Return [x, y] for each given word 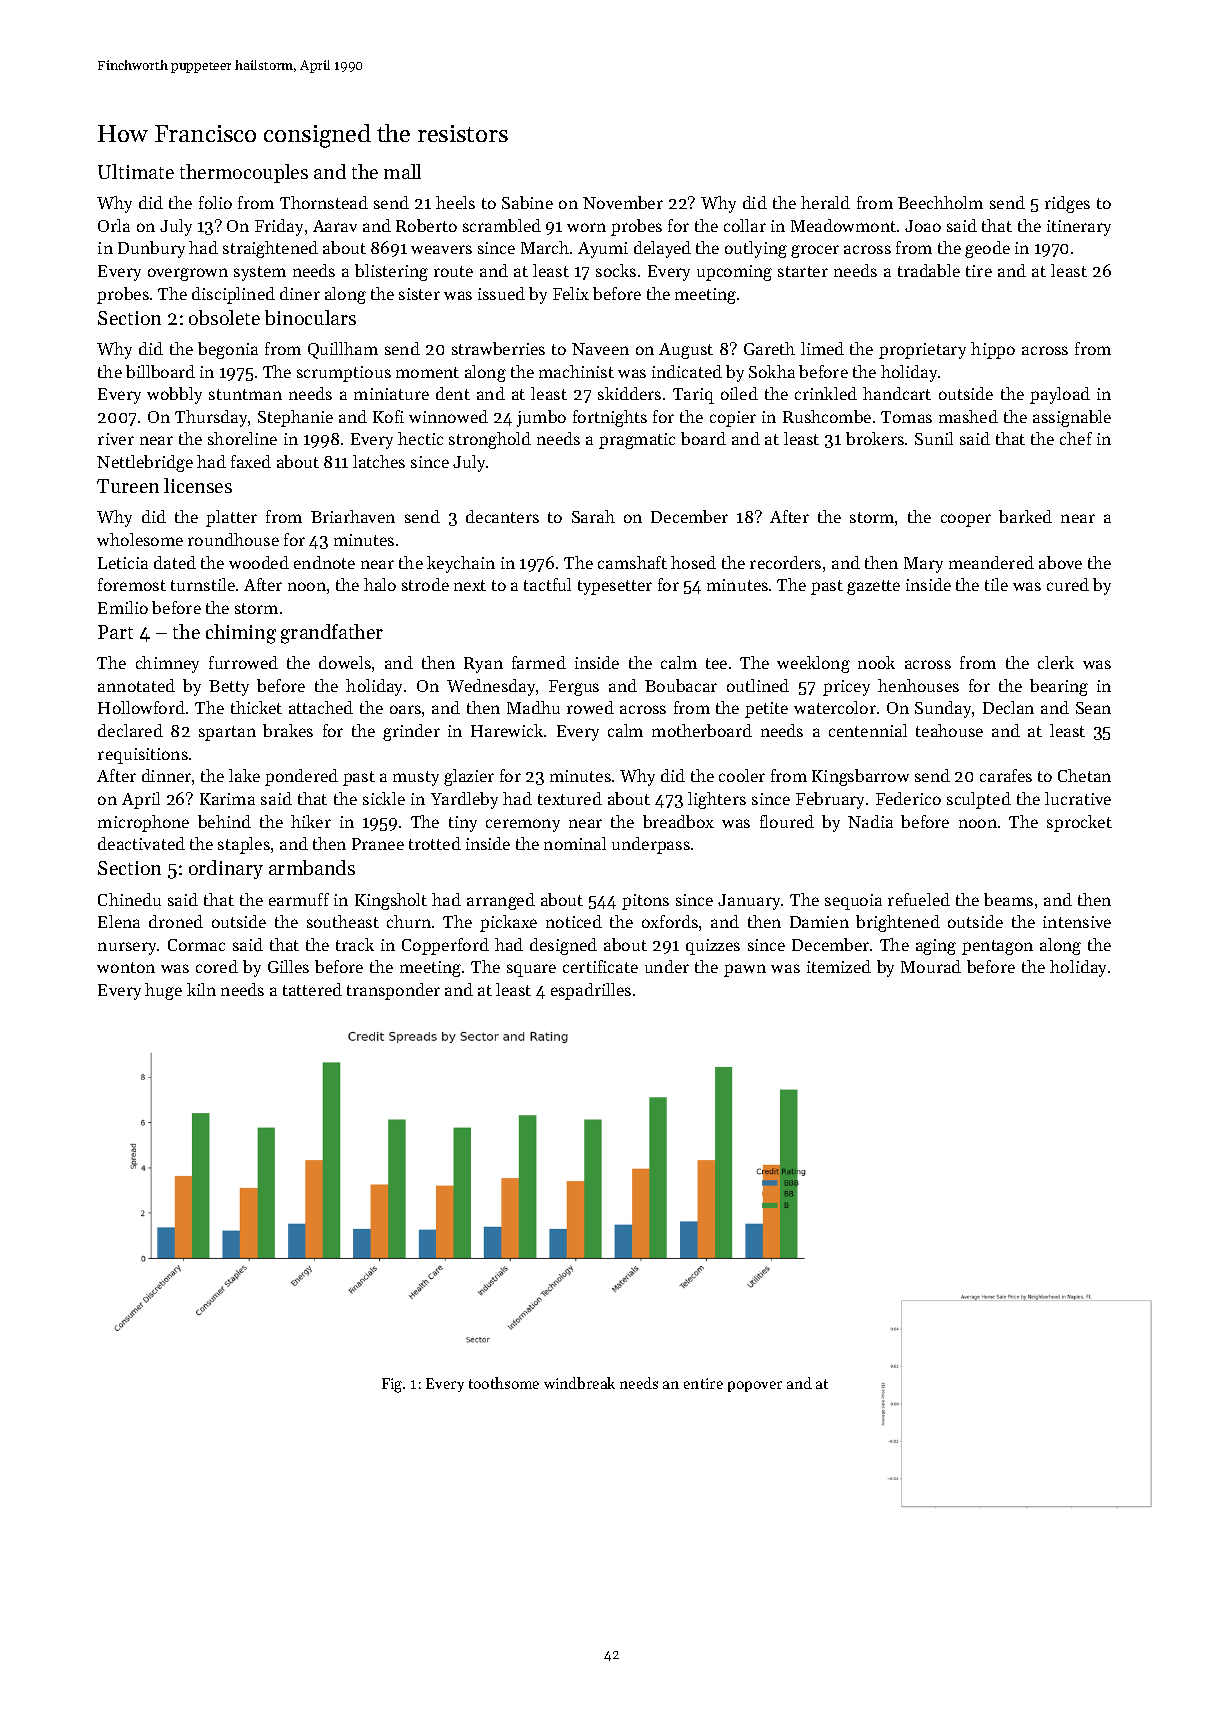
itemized [839, 966]
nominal [575, 843]
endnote [324, 562]
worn [586, 227]
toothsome [504, 1383]
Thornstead [324, 202]
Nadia [870, 821]
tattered [312, 989]
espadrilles [591, 991]
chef [1076, 438]
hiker [311, 821]
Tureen [128, 486]
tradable [929, 270]
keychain [461, 564]
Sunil [934, 438]
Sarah [593, 516]
